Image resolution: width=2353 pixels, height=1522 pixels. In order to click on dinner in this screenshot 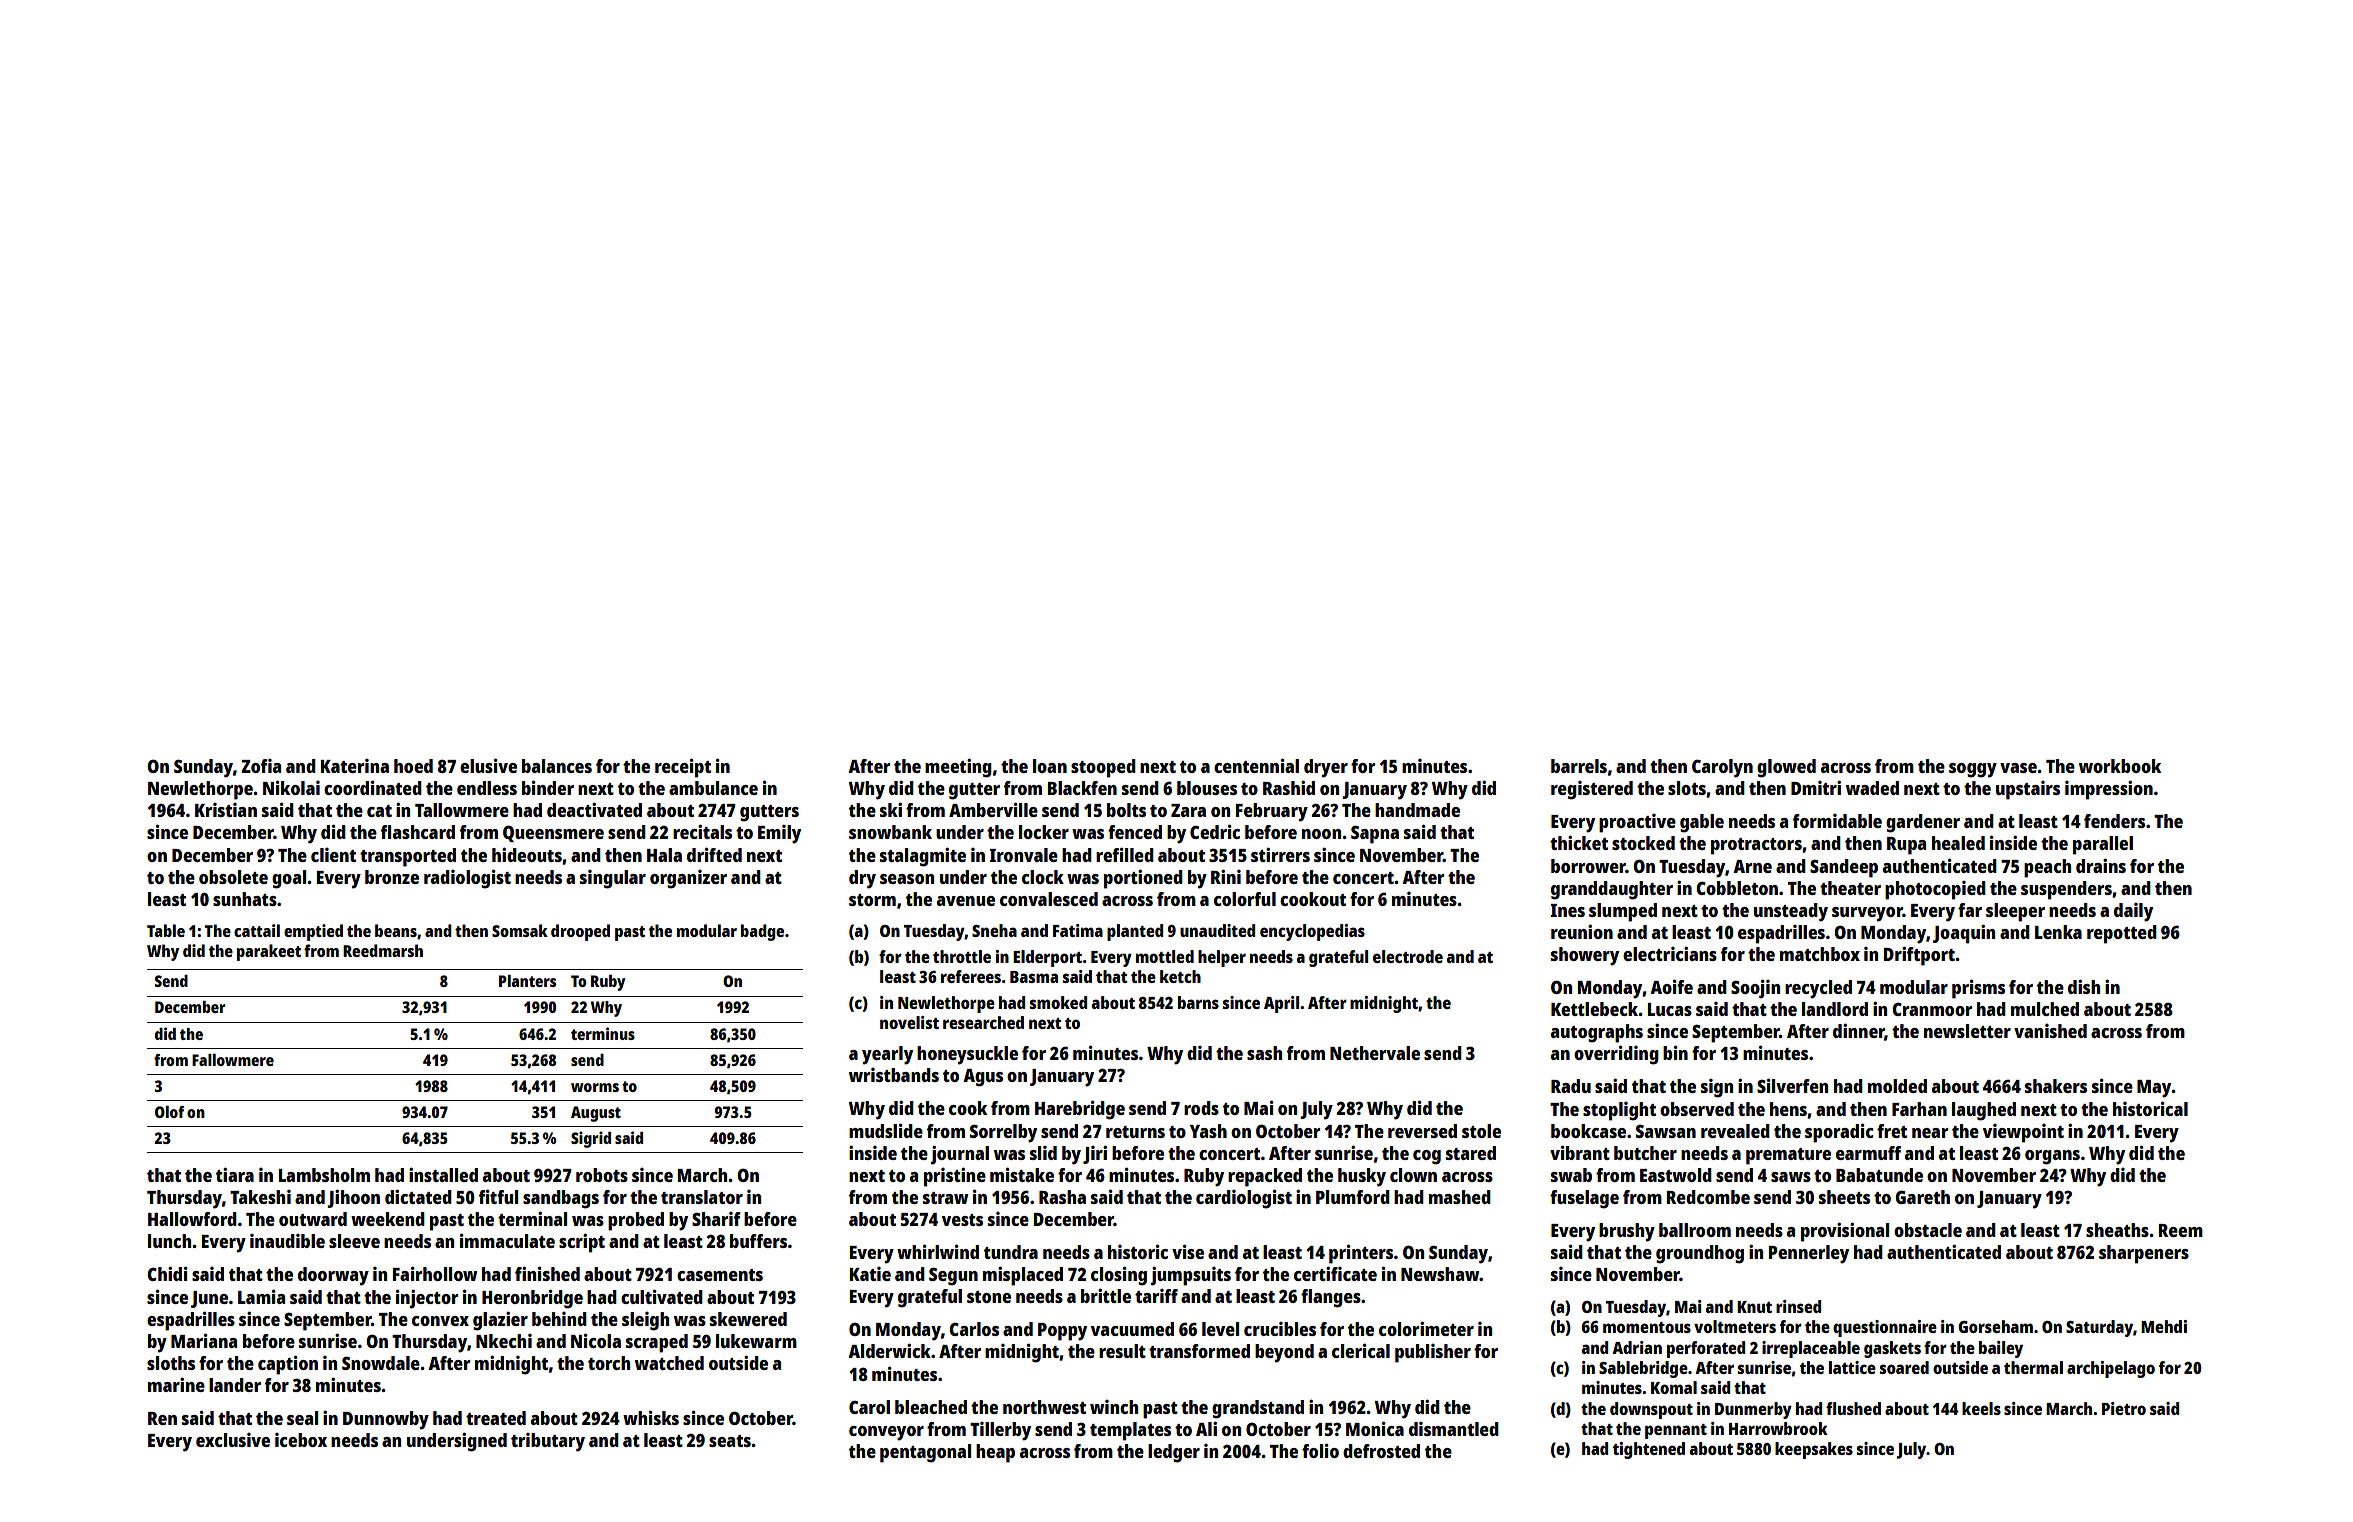, I will do `click(1859, 1032)`.
